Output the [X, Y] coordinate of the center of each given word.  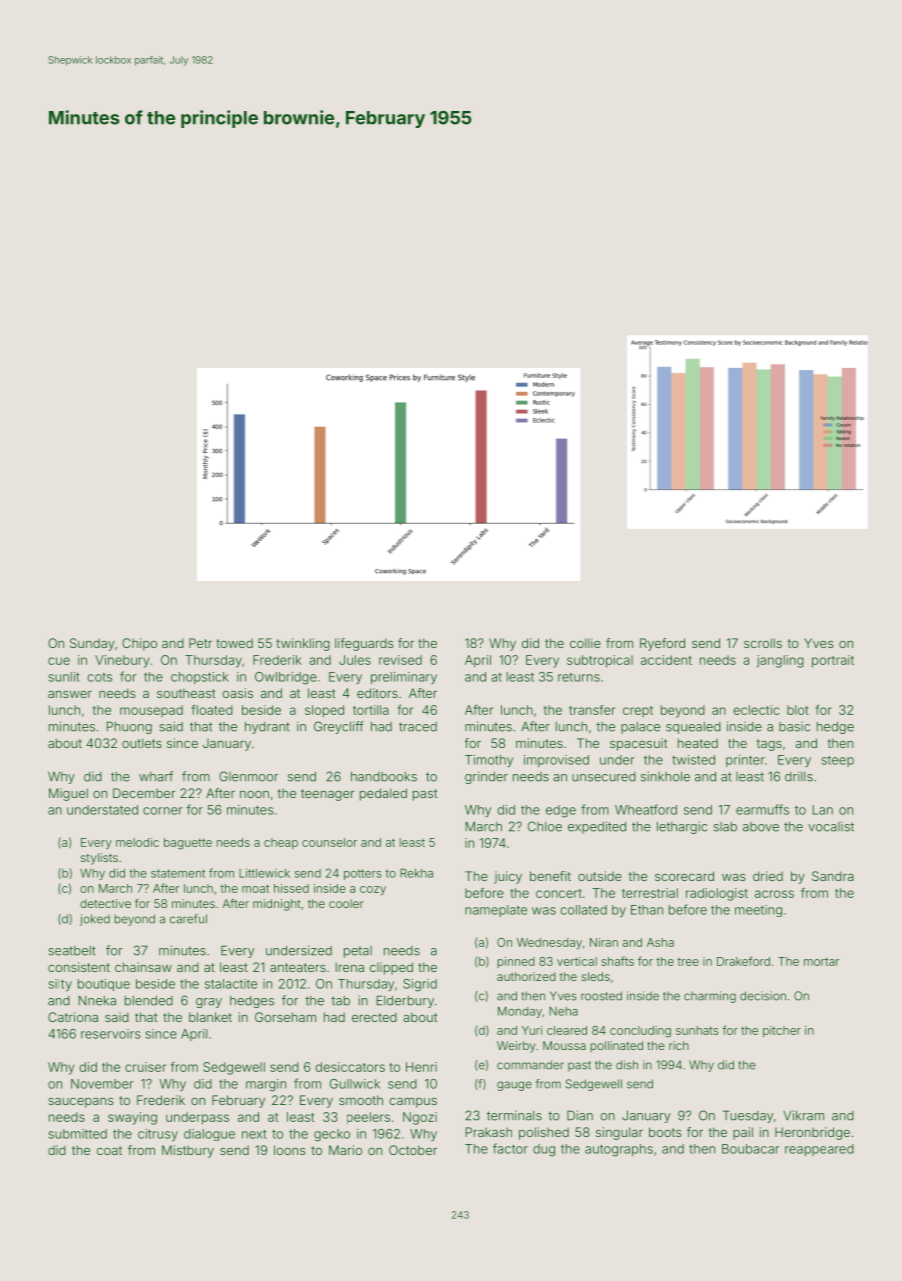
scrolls [763, 643]
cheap [281, 843]
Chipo [139, 644]
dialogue [209, 1135]
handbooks [384, 777]
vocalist [831, 827]
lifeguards [364, 644]
